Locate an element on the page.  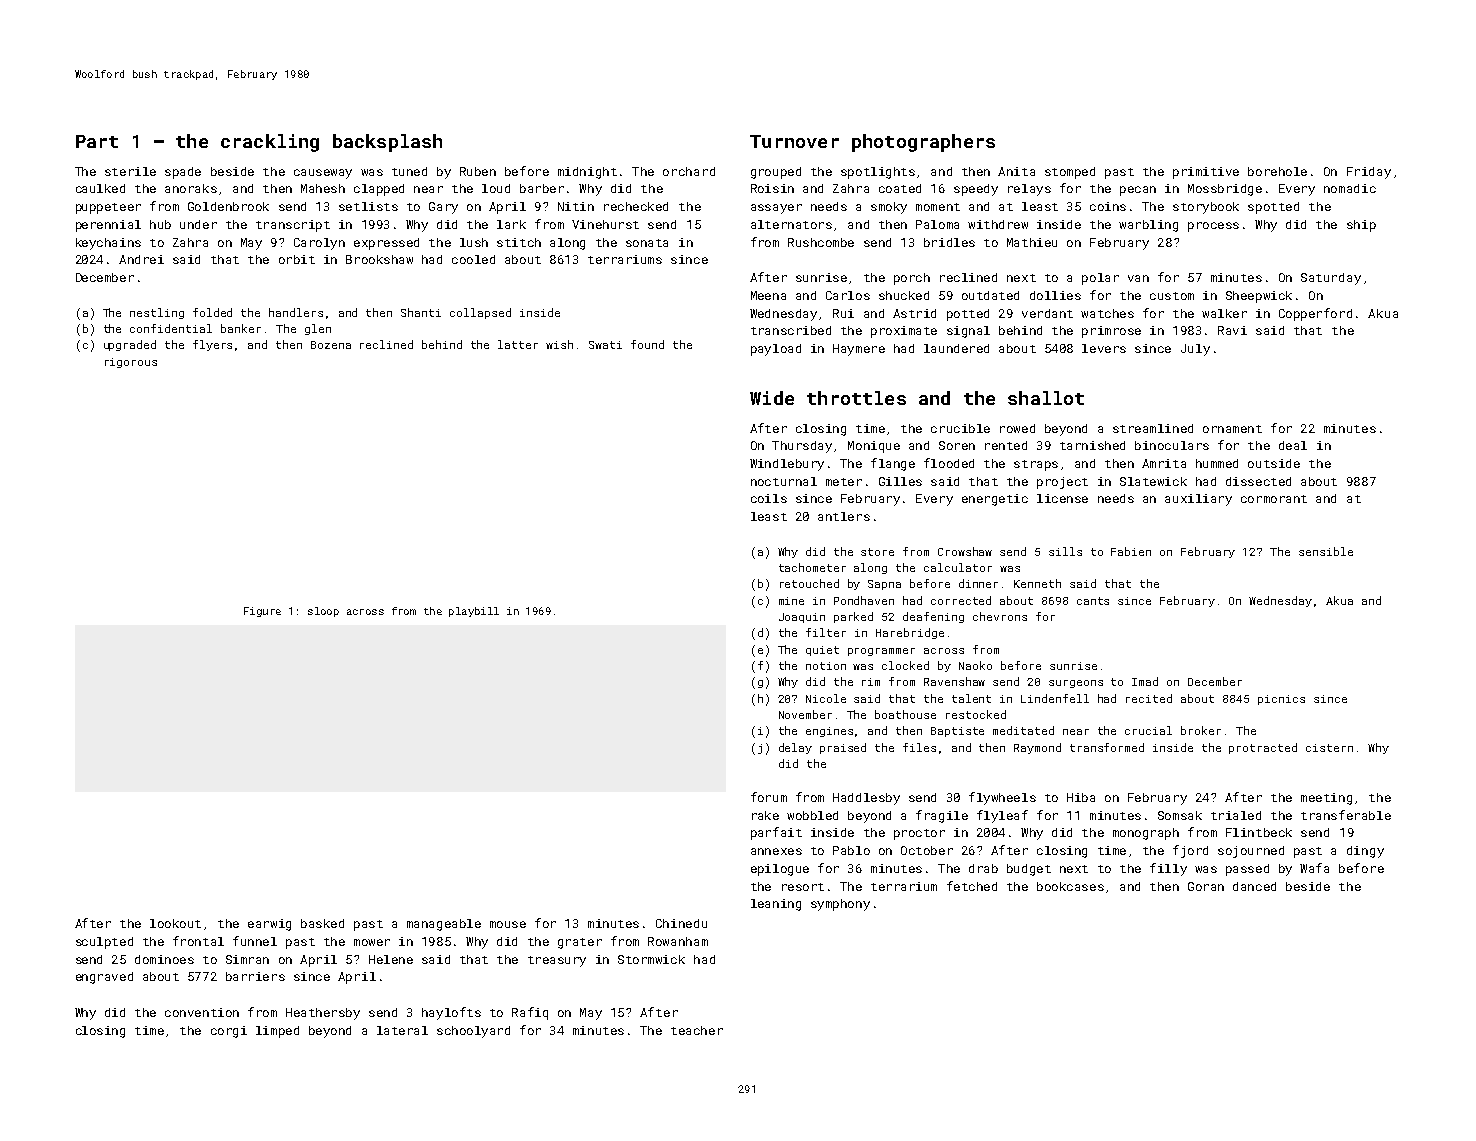
puppeteer is located at coordinates (108, 208).
